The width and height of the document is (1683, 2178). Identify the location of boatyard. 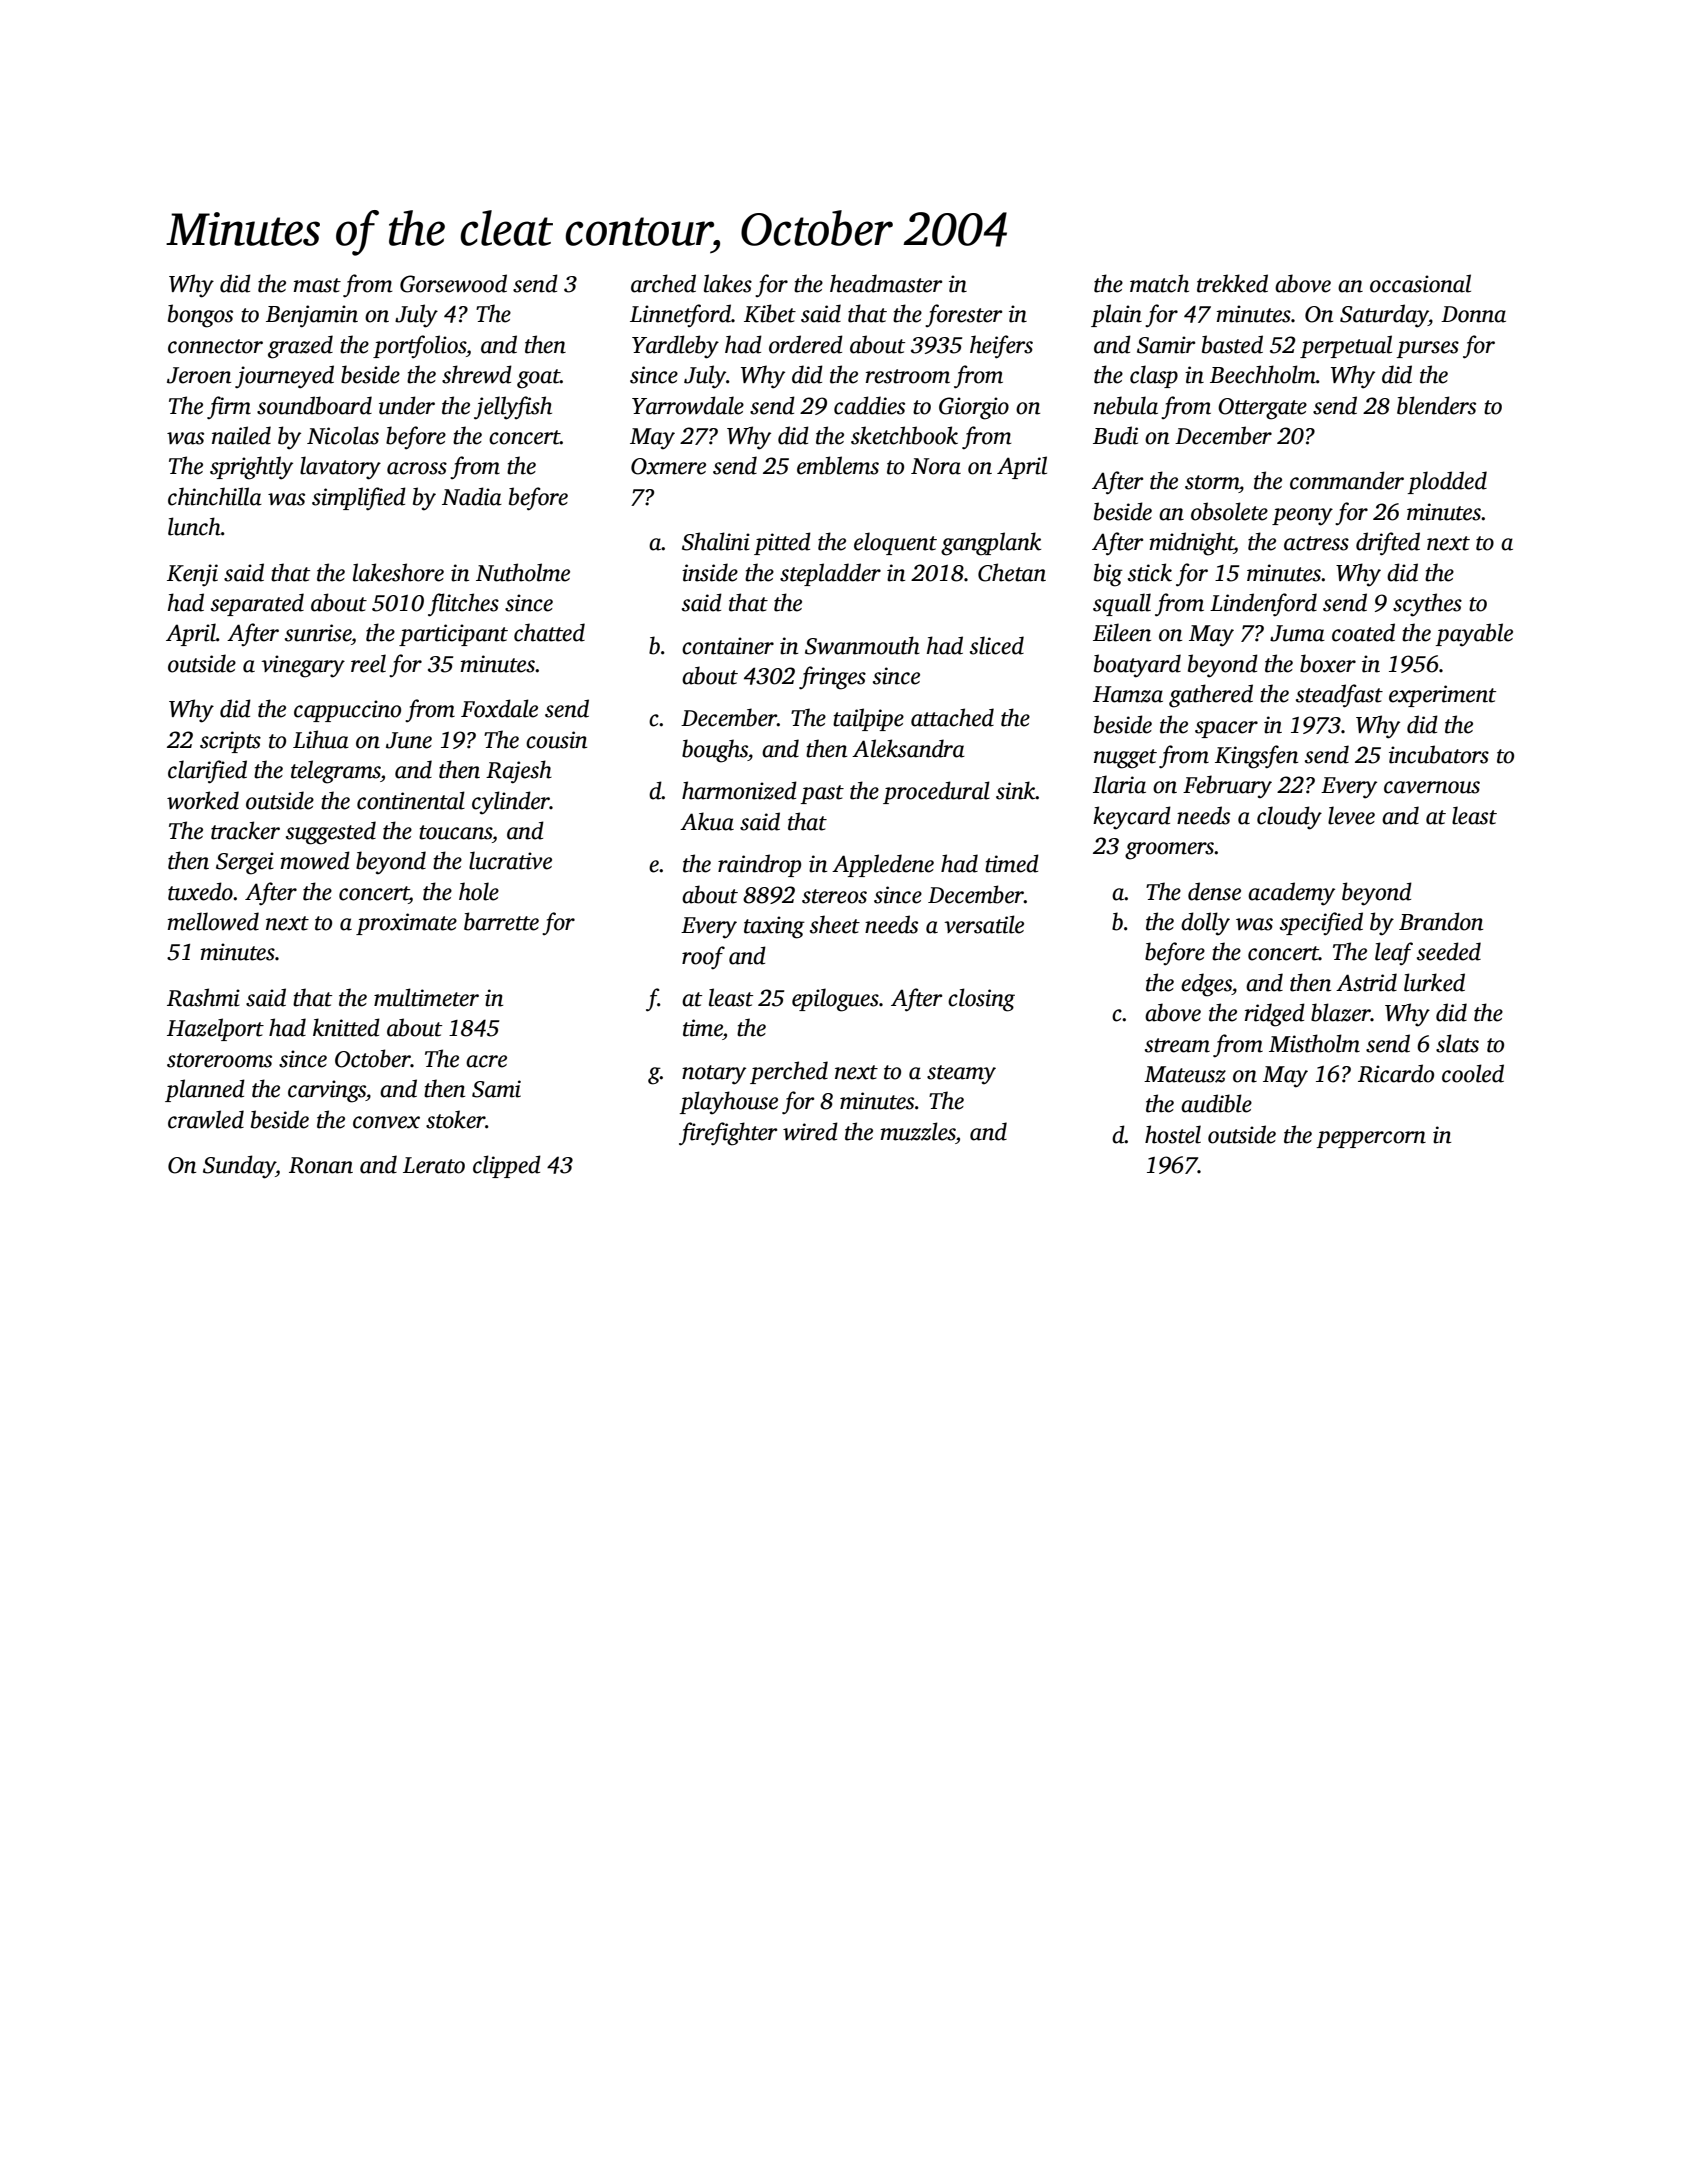
(1137, 666).
